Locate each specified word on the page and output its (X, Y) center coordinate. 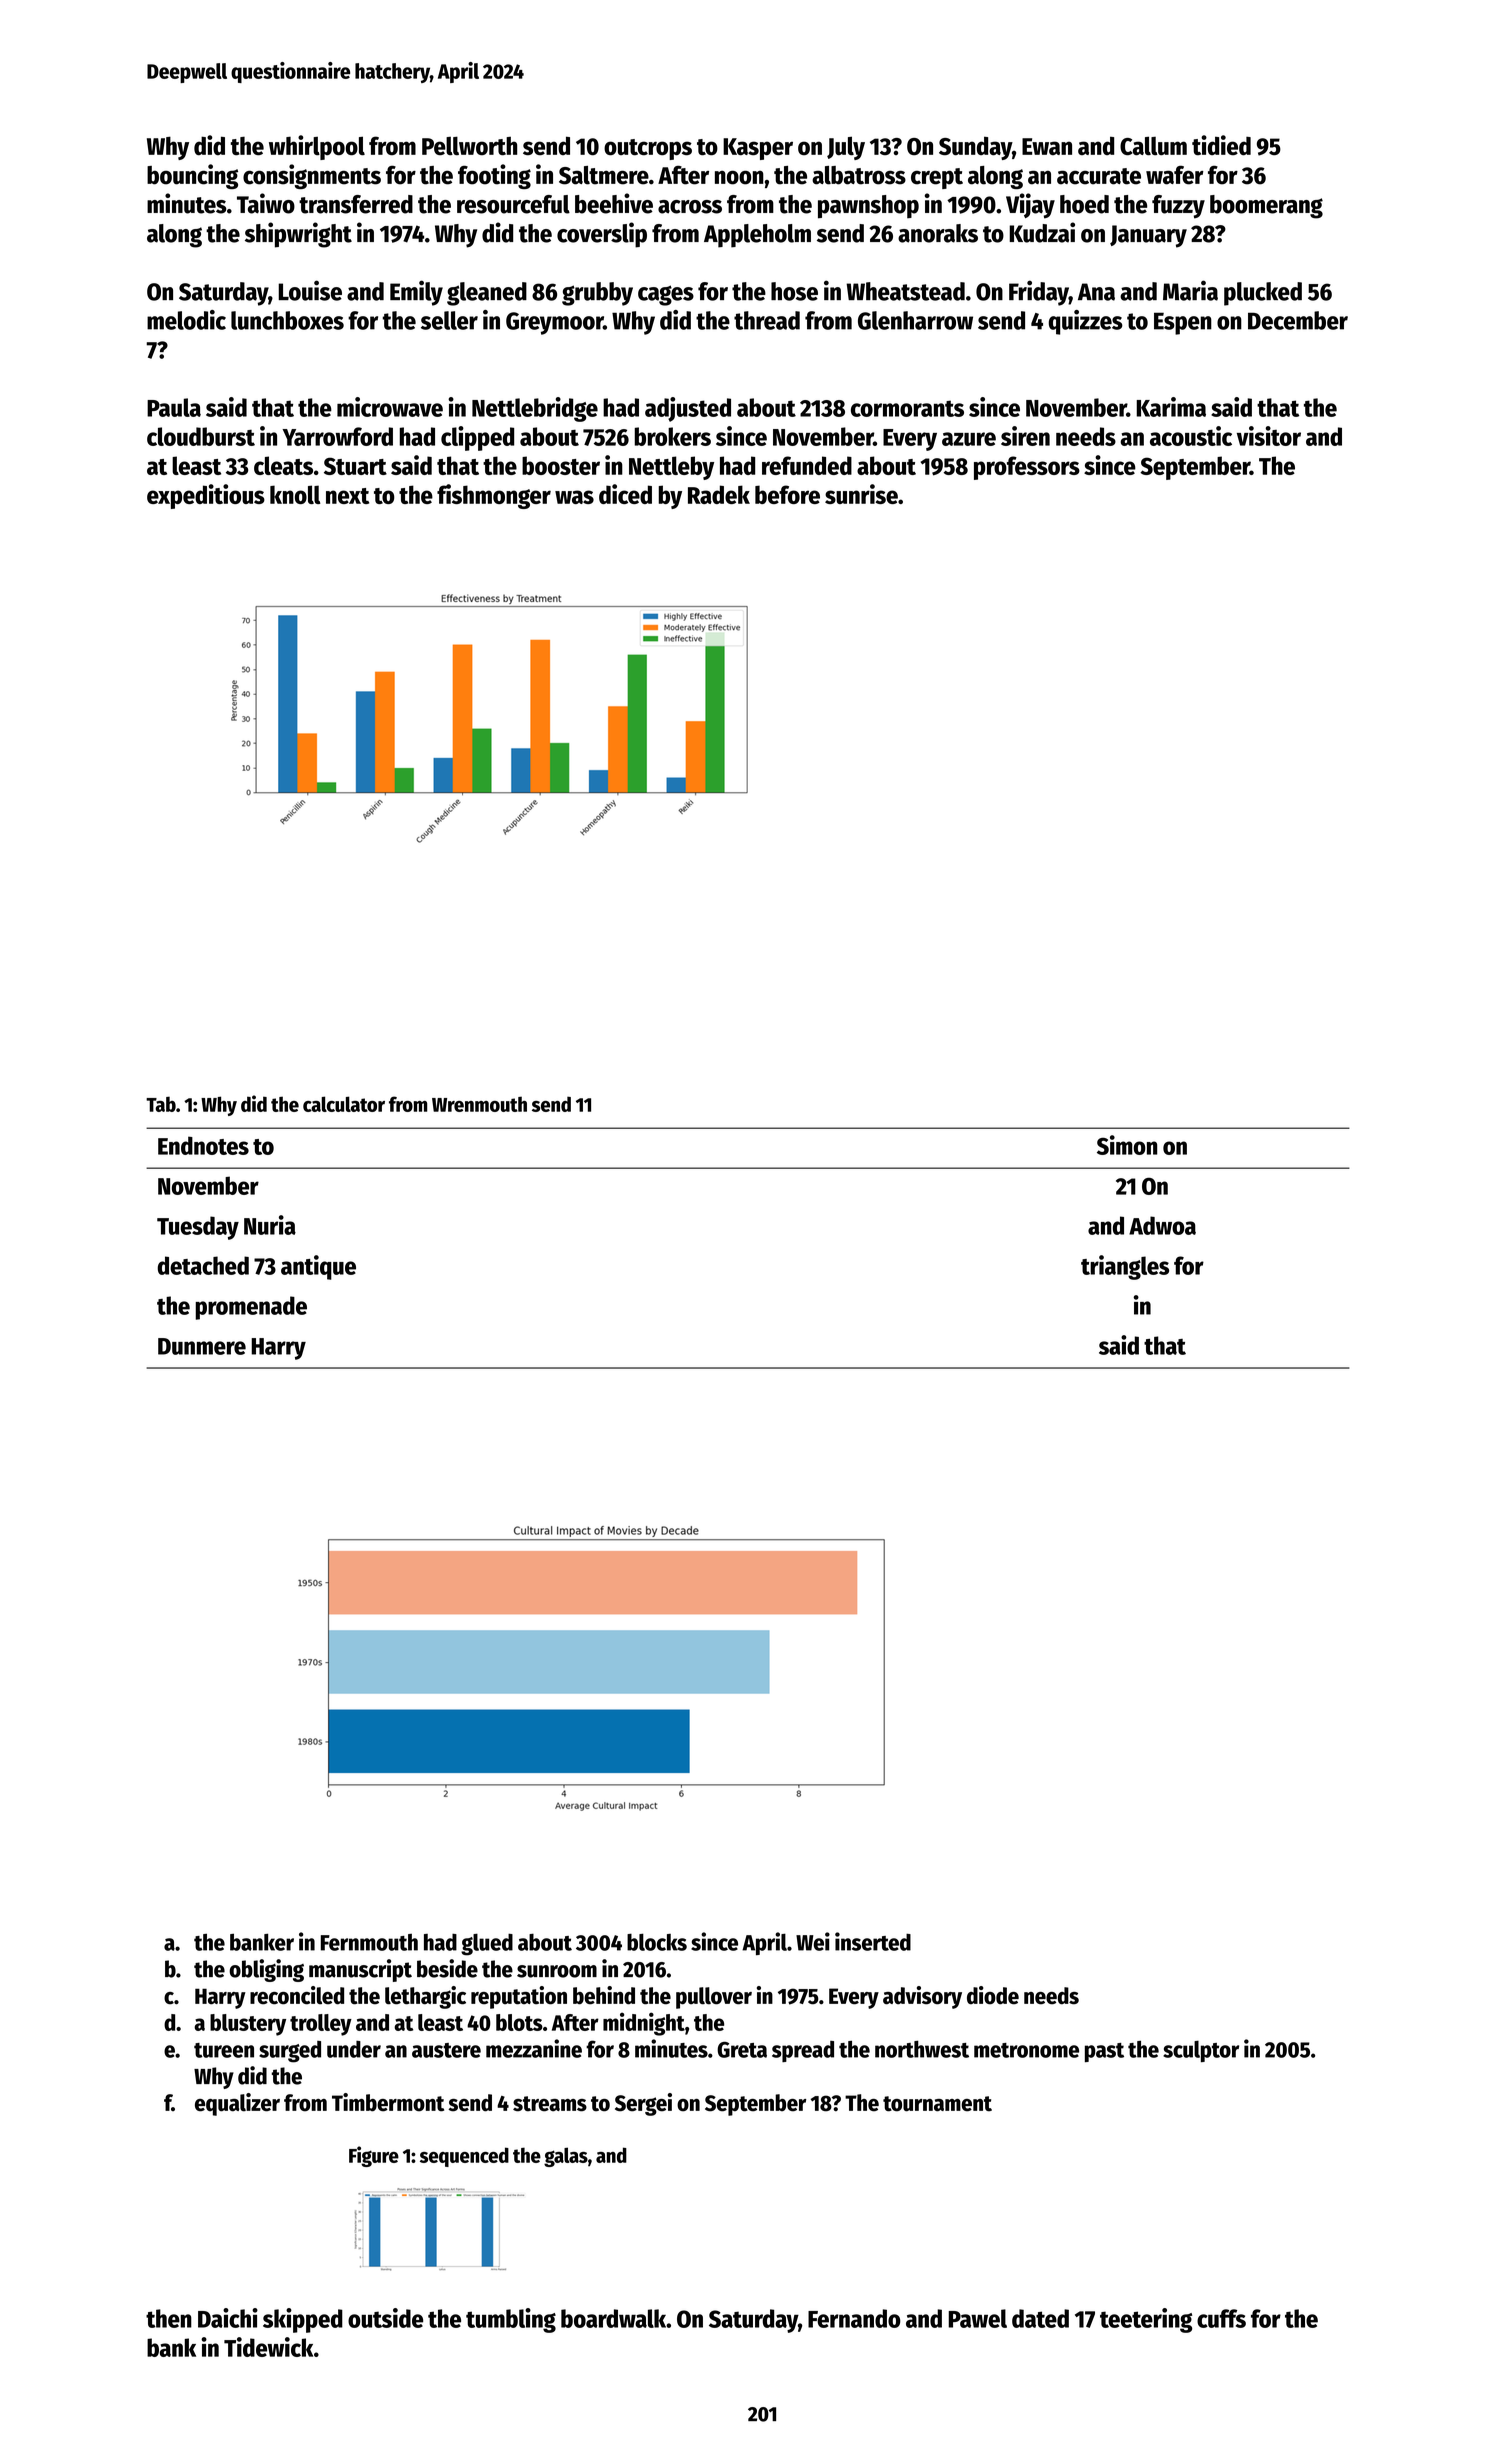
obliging (266, 1970)
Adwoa (1162, 1225)
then (169, 2318)
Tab (161, 1104)
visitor (1269, 436)
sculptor (1201, 2051)
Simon (1127, 1145)
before (787, 494)
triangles (1125, 1267)
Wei (813, 1941)
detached (203, 1265)
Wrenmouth (479, 1104)
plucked (1263, 294)
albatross (859, 175)
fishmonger (494, 496)
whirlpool (317, 147)
